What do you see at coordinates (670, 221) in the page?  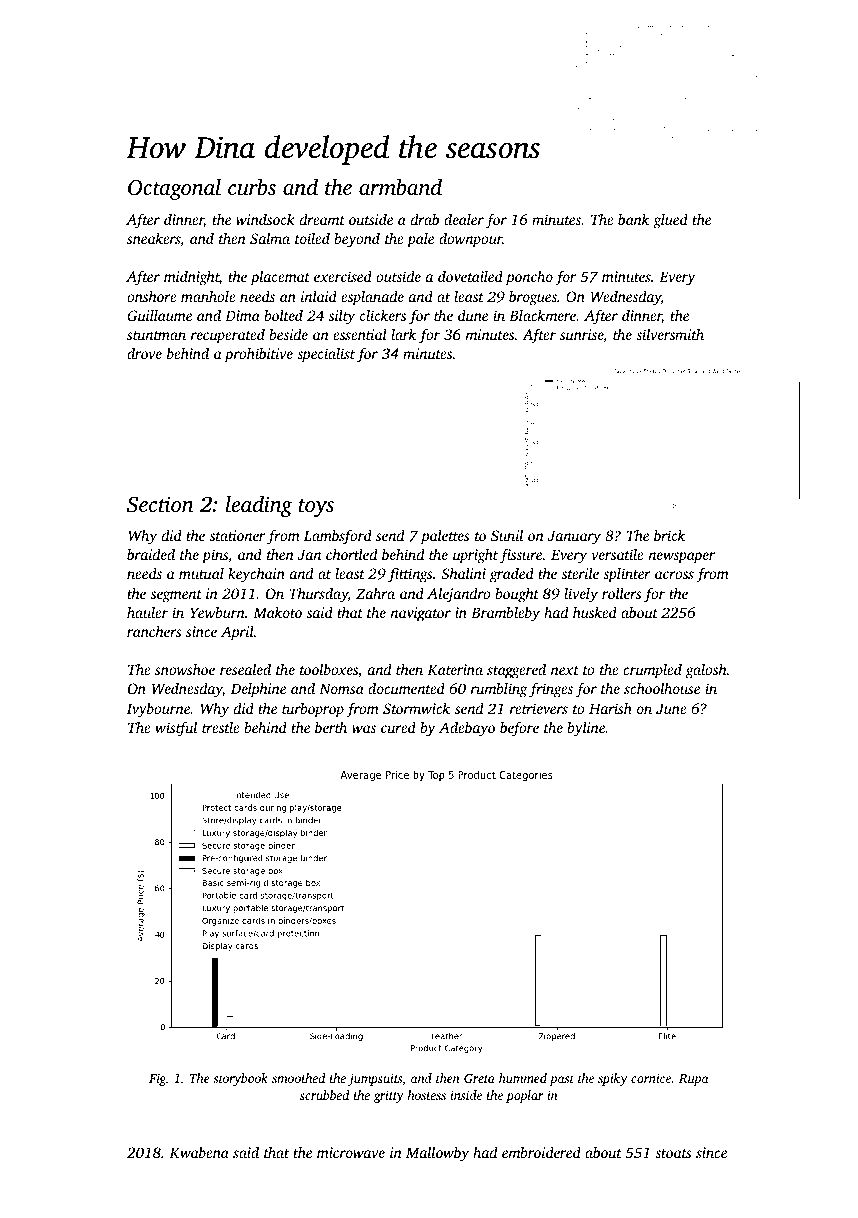 I see `glued` at bounding box center [670, 221].
